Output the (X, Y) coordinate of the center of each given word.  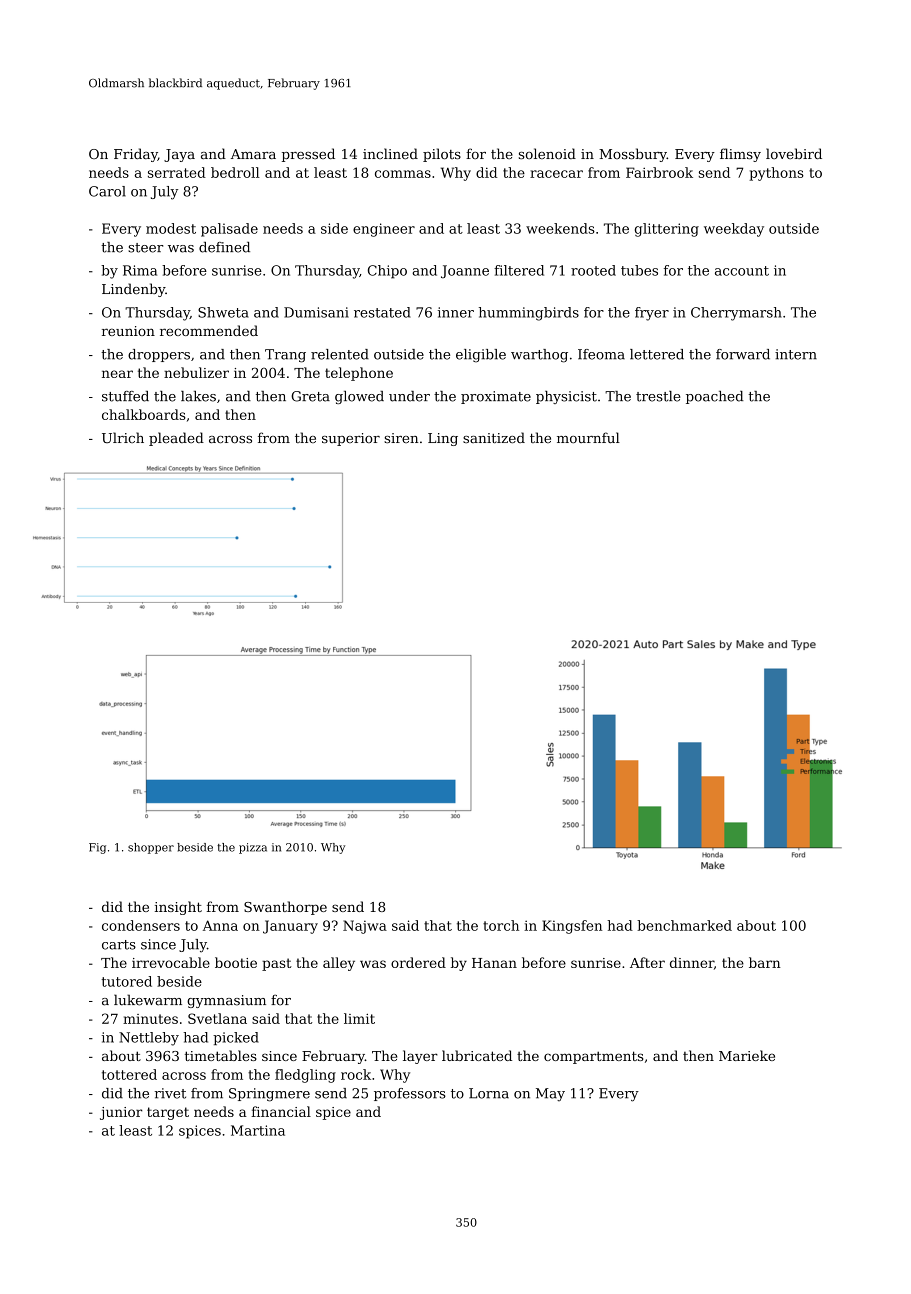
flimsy (740, 155)
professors (410, 1094)
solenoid (547, 153)
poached (715, 397)
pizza (253, 848)
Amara (253, 154)
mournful (588, 437)
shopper (151, 848)
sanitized (494, 437)
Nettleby (149, 1039)
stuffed (125, 396)
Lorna (489, 1093)
